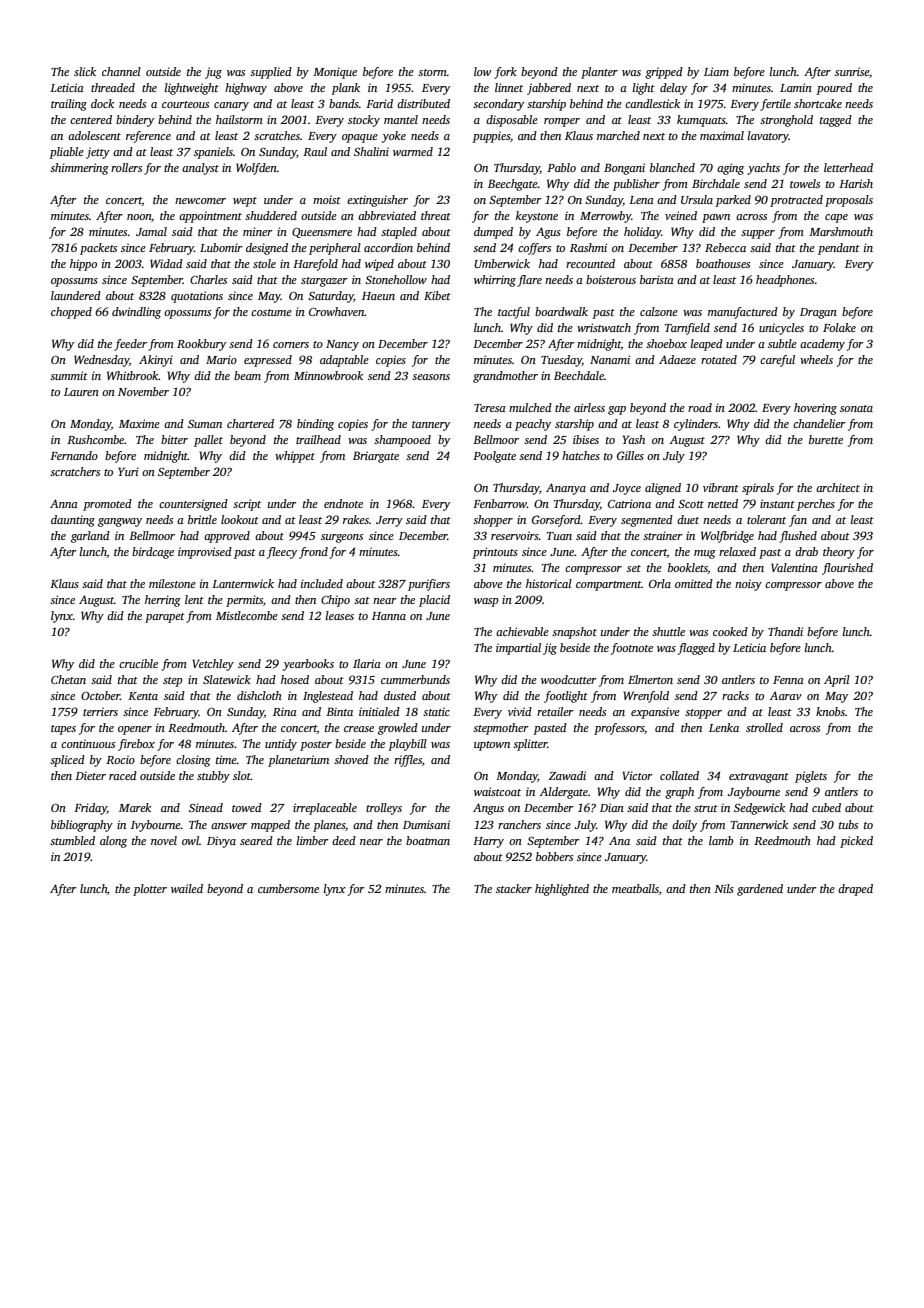  Describe the element at coordinates (493, 233) in the screenshot. I see `dumped` at that location.
